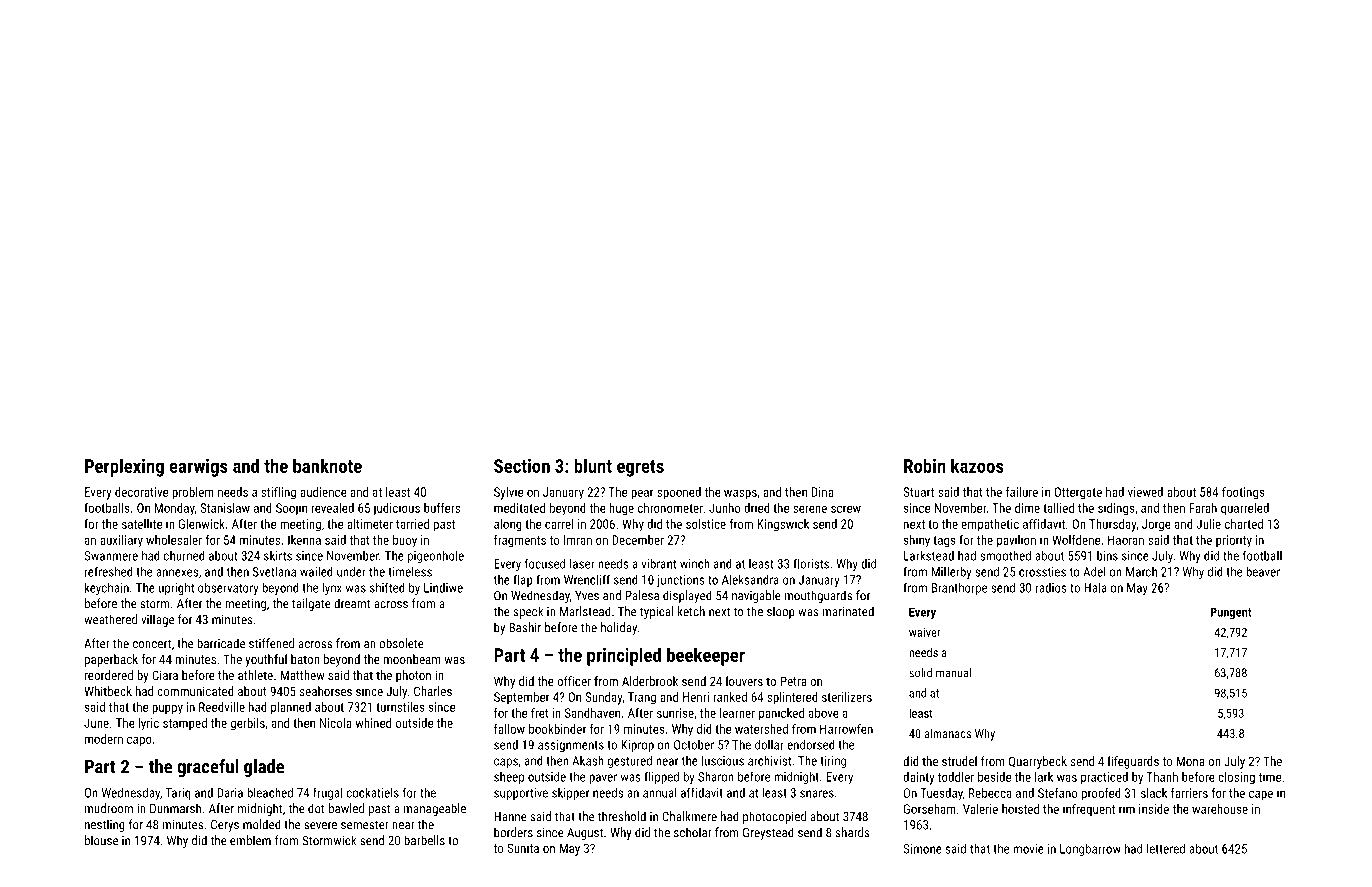 This screenshot has width=1372, height=887. Describe the element at coordinates (1208, 524) in the screenshot. I see `Julie` at that location.
